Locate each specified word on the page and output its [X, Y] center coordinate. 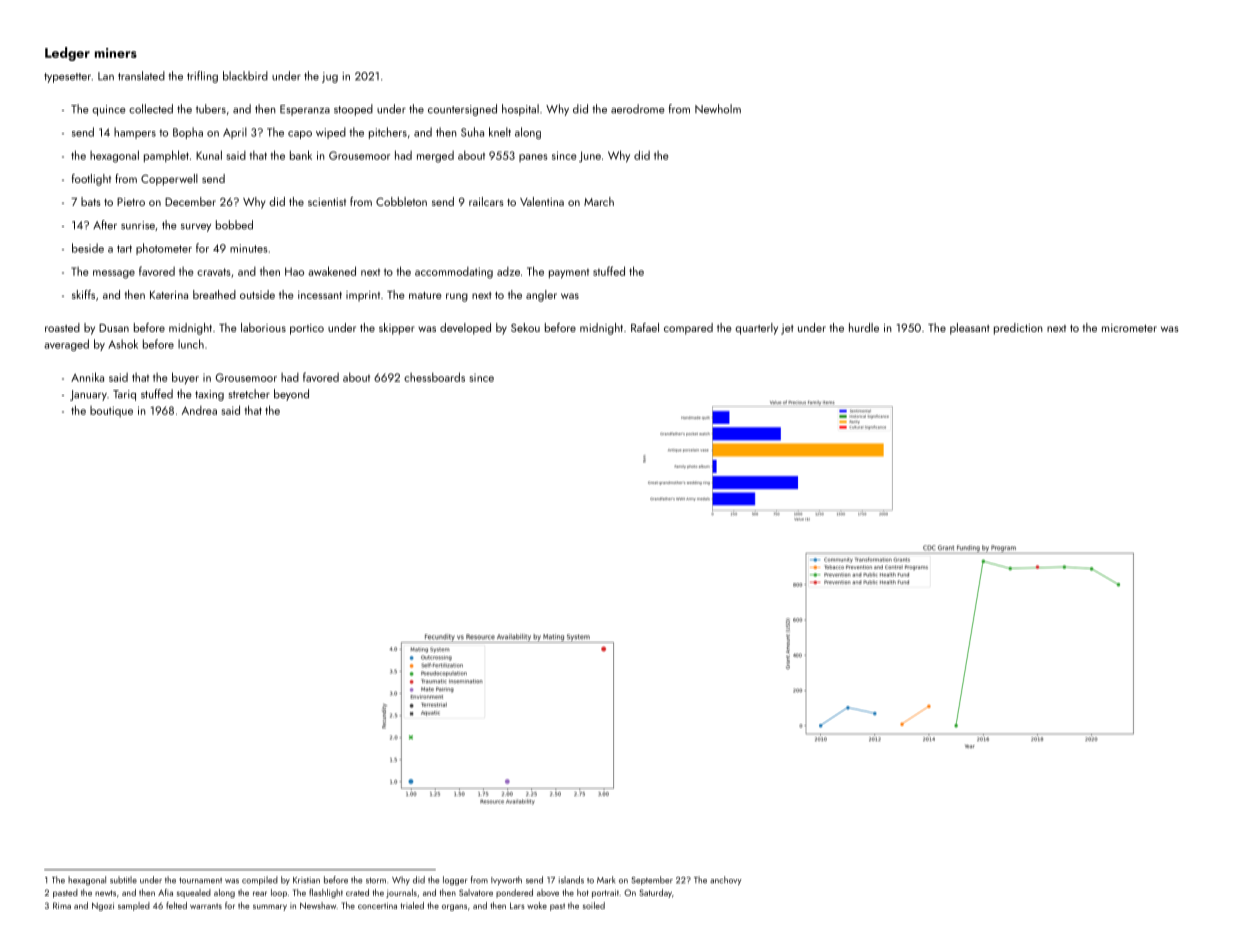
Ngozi [103, 907]
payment [569, 273]
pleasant [970, 329]
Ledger [67, 54]
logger [455, 880]
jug [330, 77]
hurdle [864, 327]
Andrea [199, 410]
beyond [291, 395]
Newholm [718, 109]
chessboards [434, 377]
